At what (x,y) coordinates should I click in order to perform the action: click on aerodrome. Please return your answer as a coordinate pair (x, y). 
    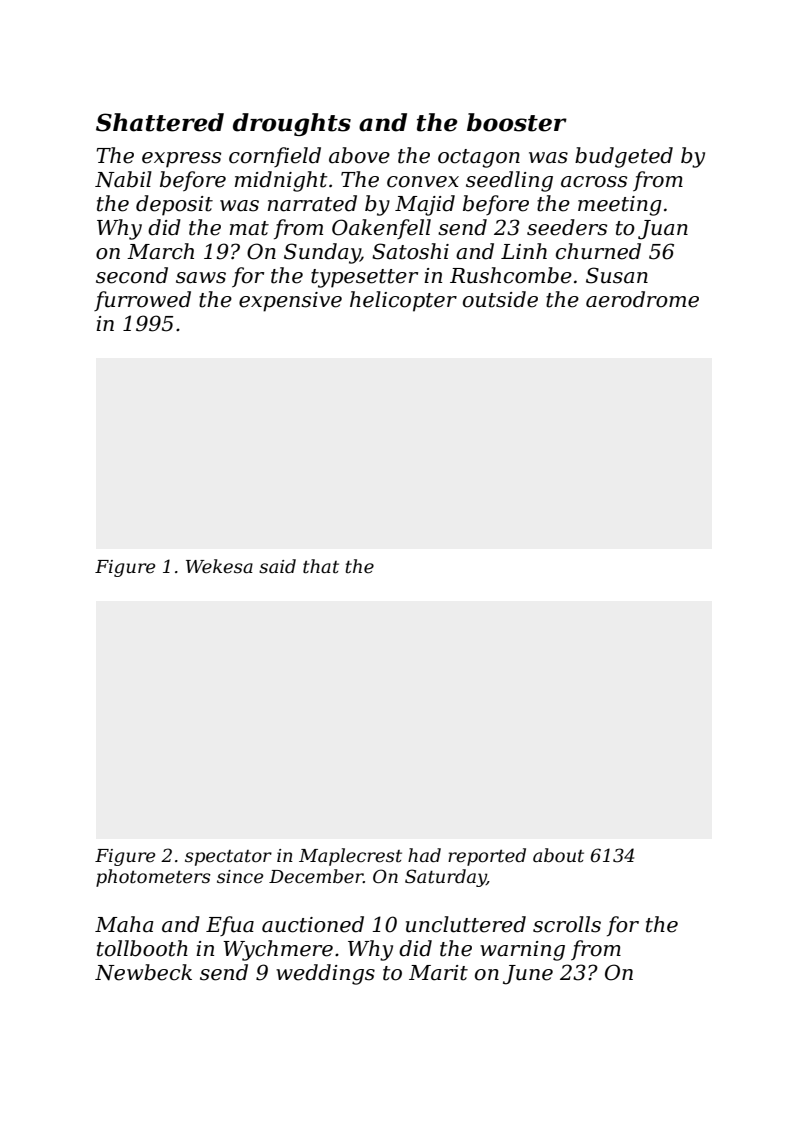
    Looking at the image, I should click on (642, 299).
